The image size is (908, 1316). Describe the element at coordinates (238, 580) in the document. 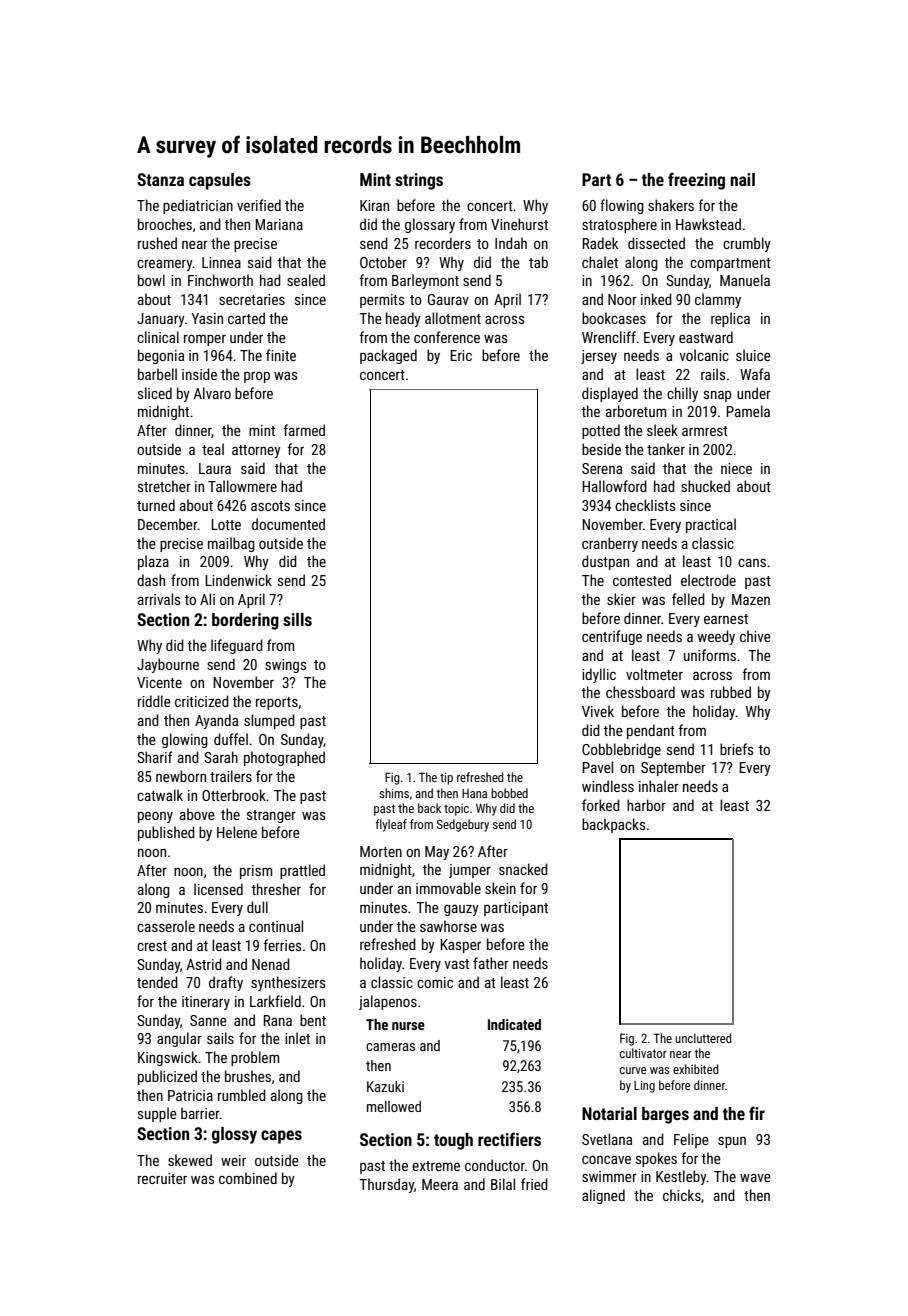

I see `Lindenwick` at that location.
